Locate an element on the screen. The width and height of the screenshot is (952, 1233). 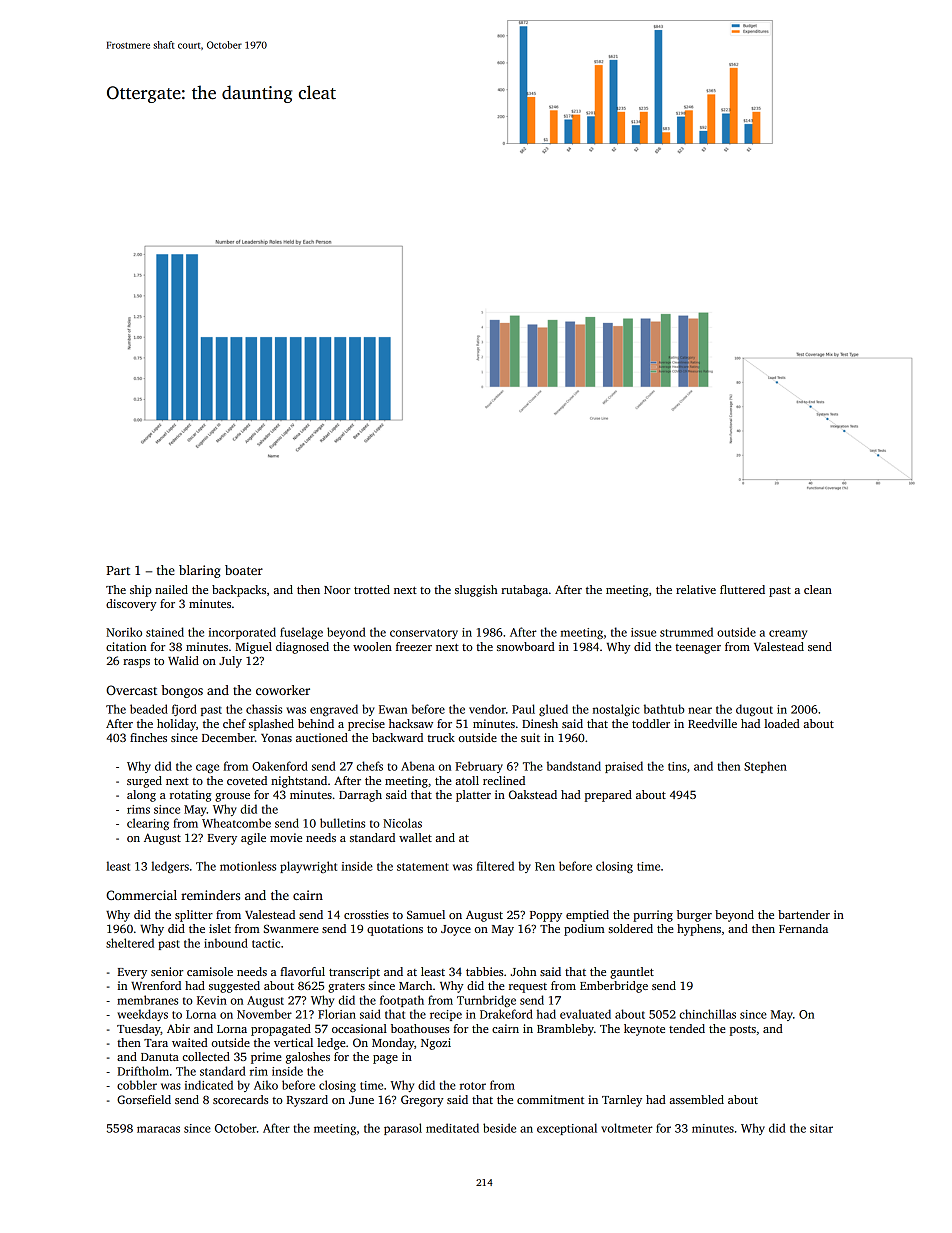
request is located at coordinates (528, 988).
